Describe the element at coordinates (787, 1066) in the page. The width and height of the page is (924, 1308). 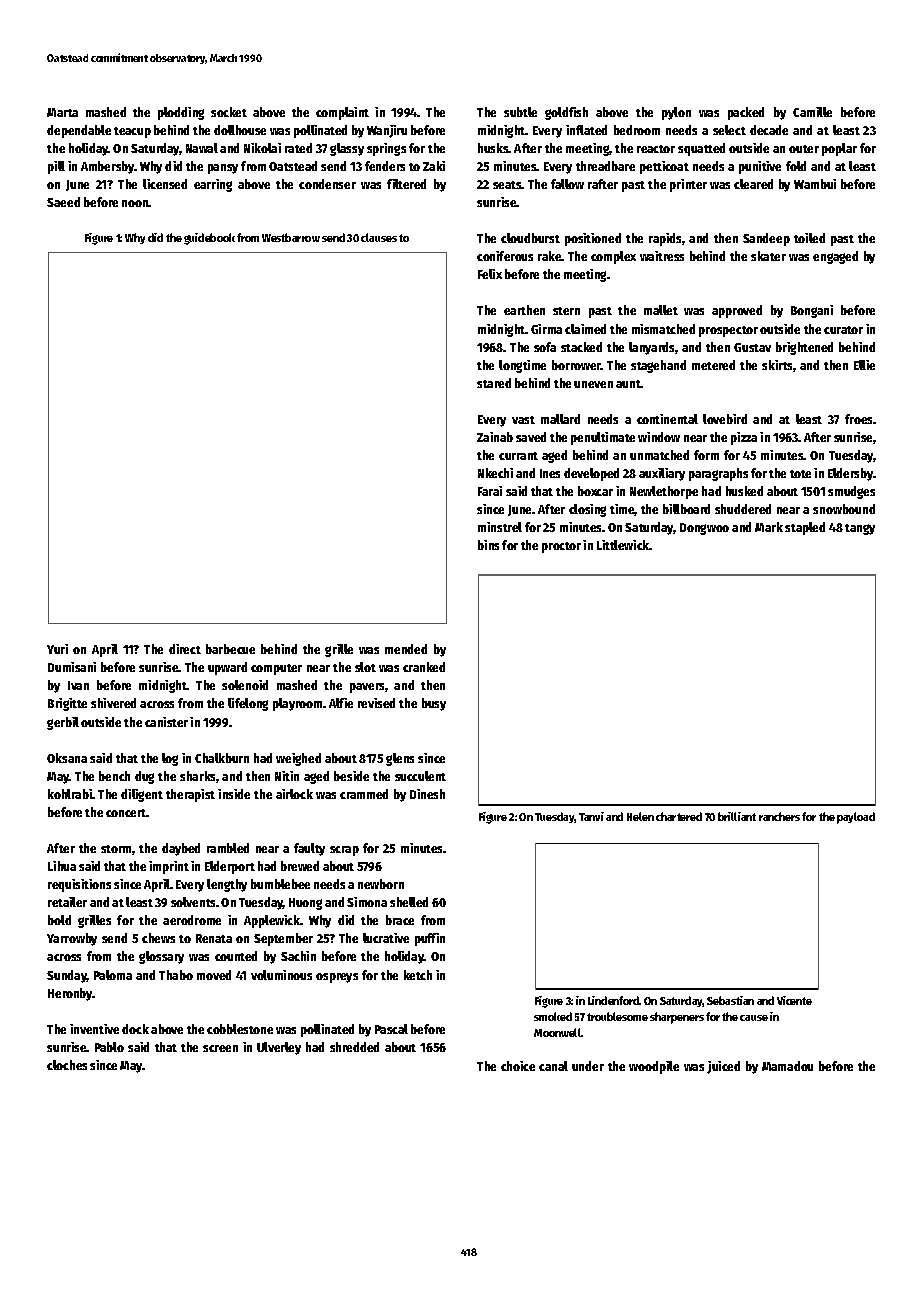
I see `Mamadou` at that location.
